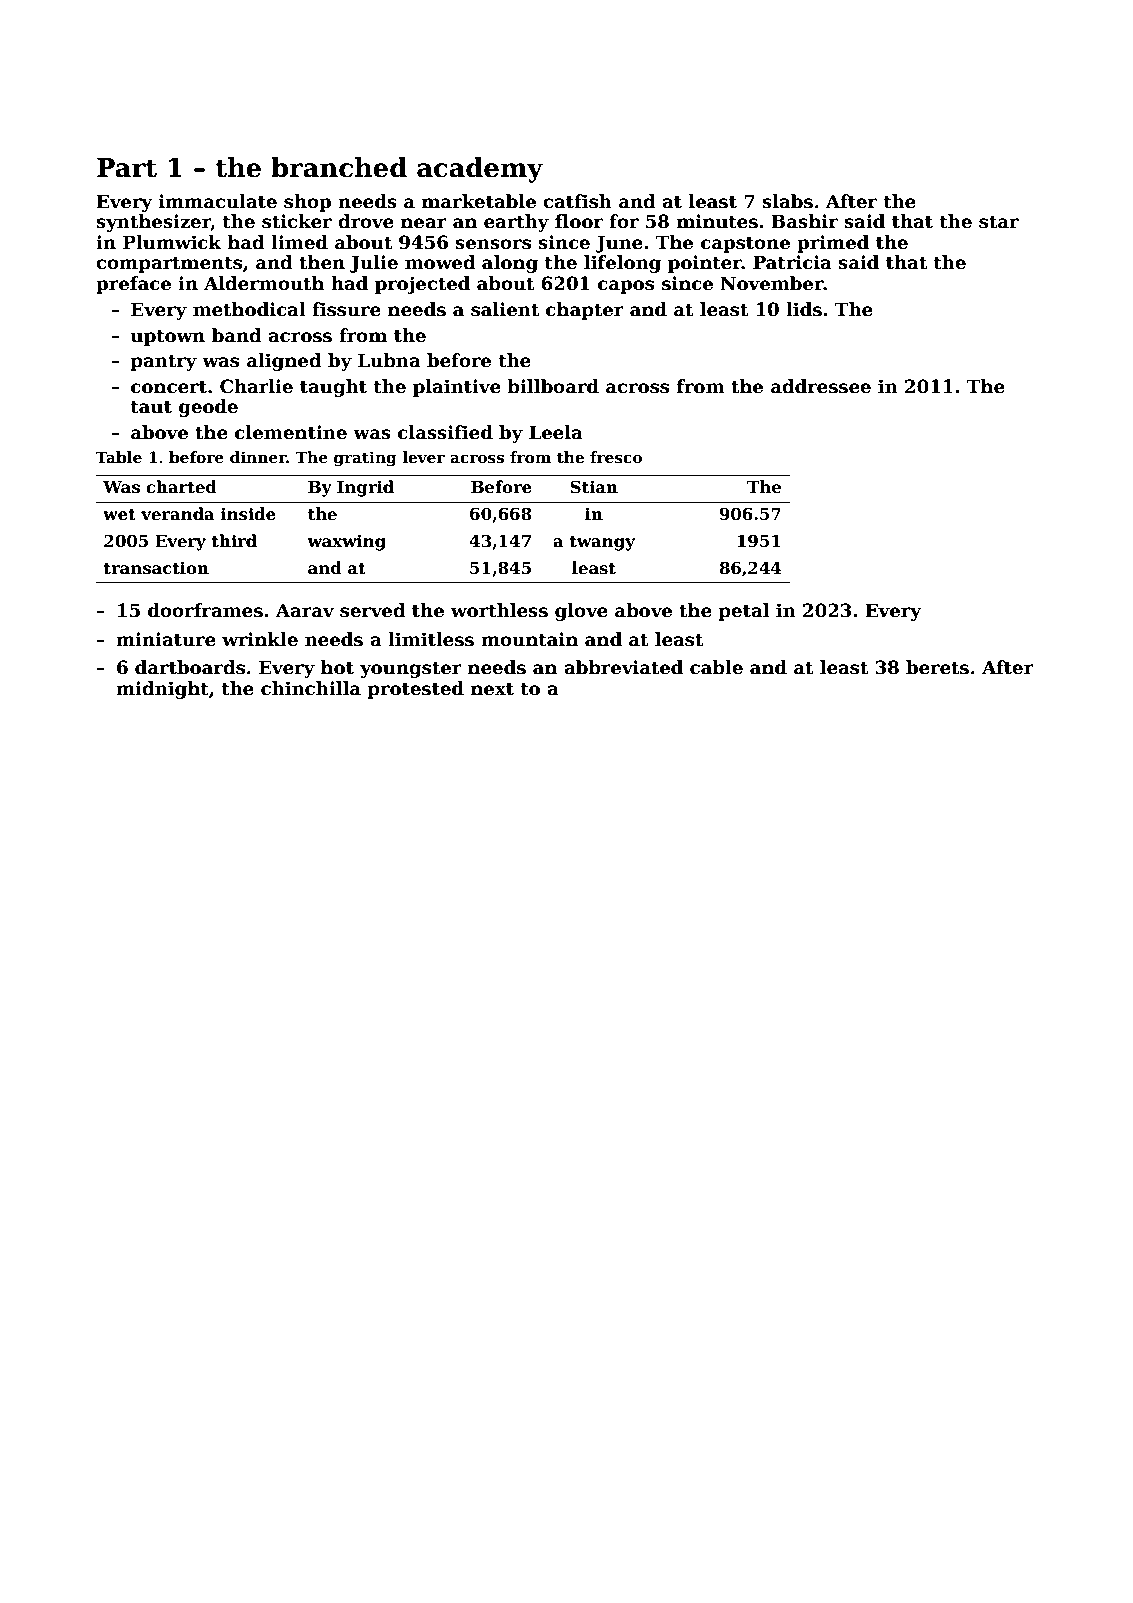  Describe the element at coordinates (305, 610) in the screenshot. I see `Aarav` at that location.
